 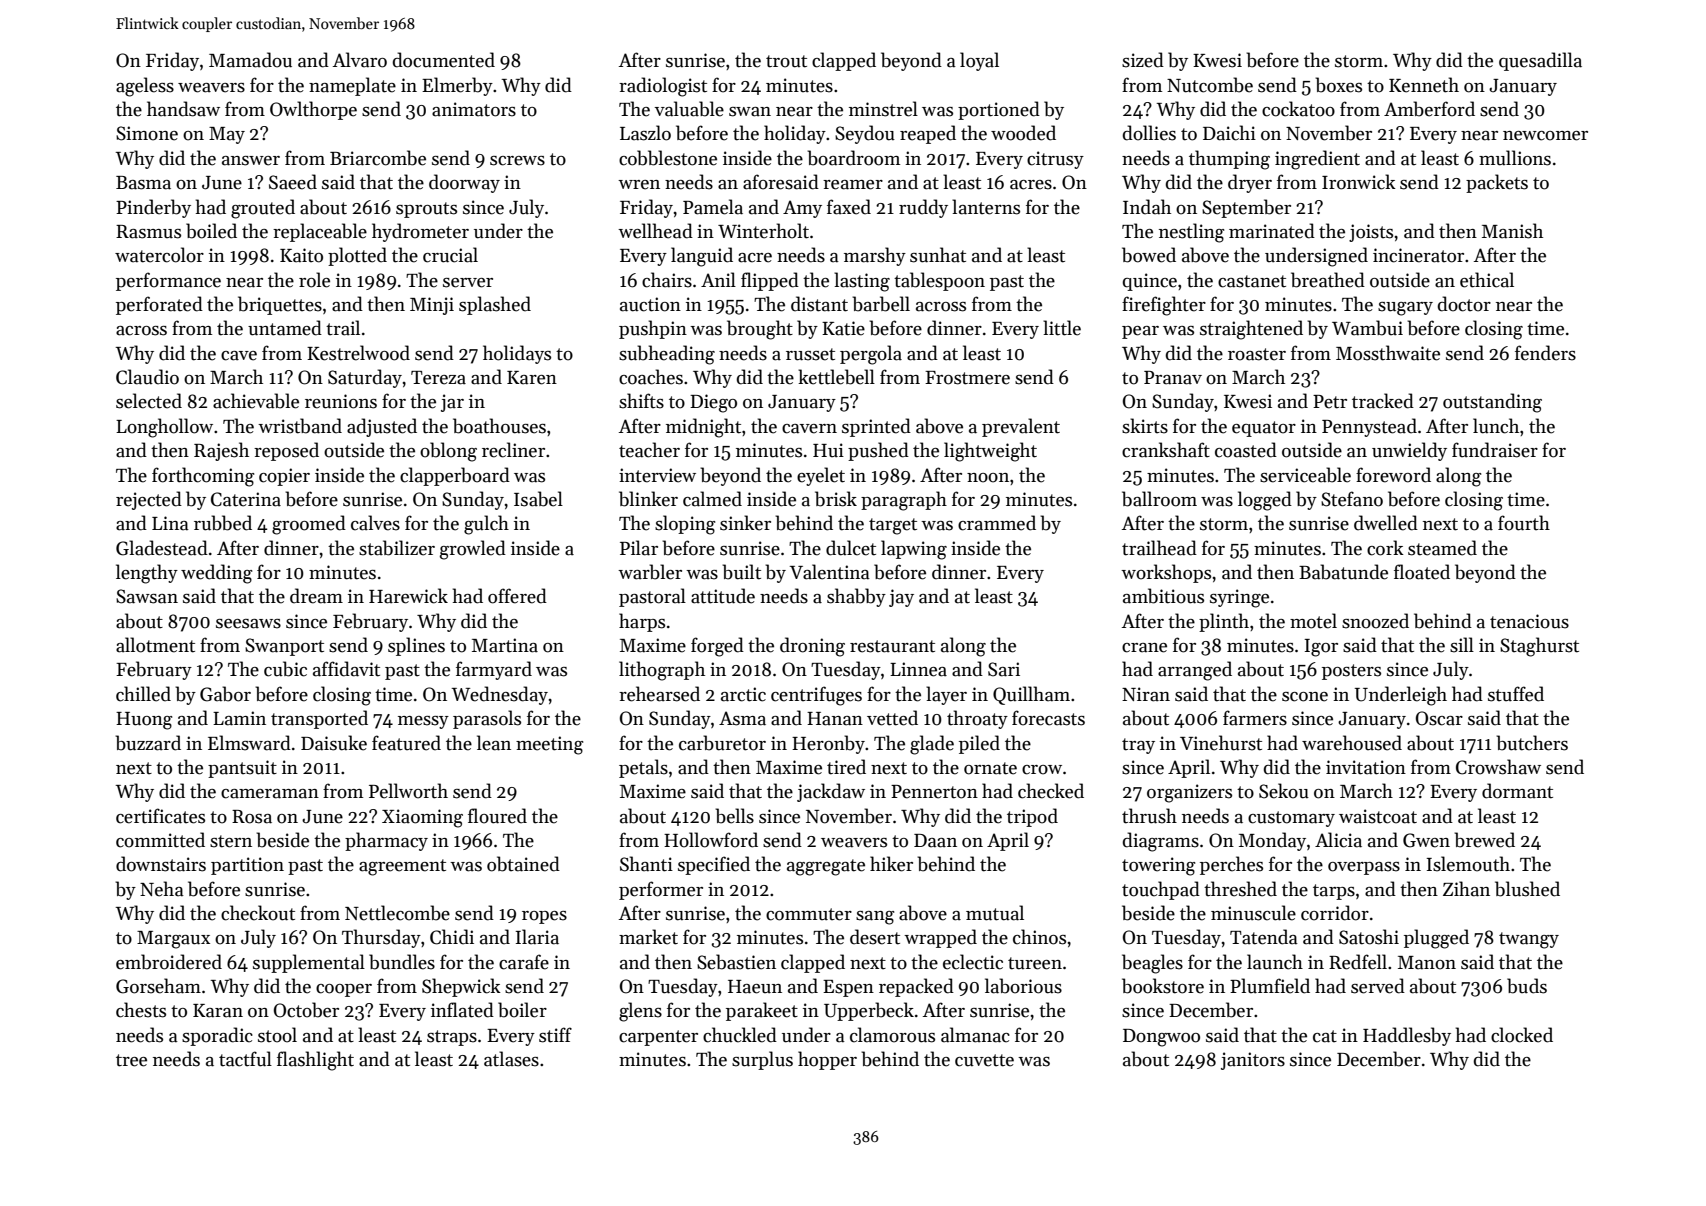 I want to click on dryer, so click(x=1250, y=183).
